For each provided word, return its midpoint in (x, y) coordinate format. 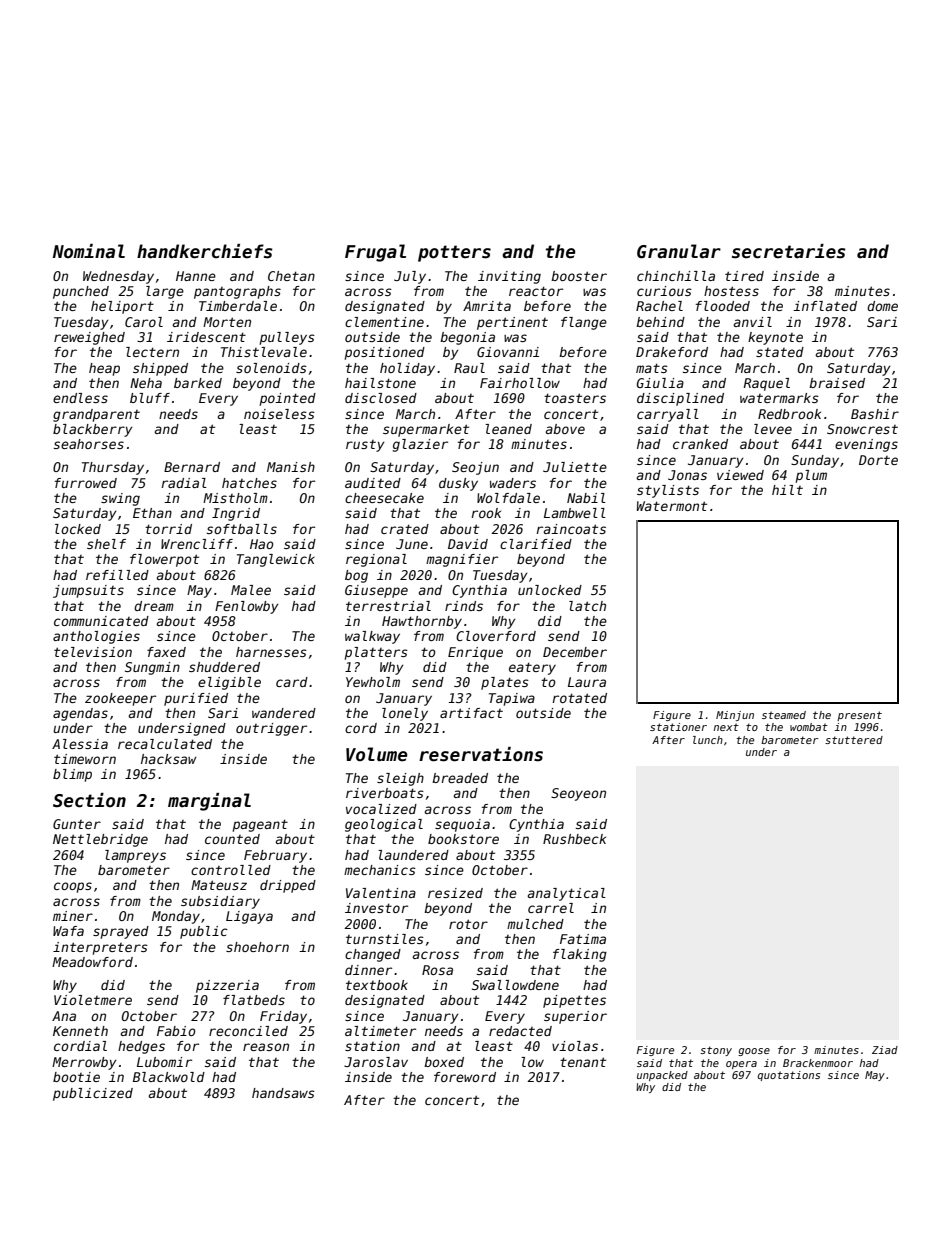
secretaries (789, 251)
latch (587, 606)
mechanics (380, 870)
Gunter (77, 824)
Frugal (375, 253)
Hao (262, 544)
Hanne (196, 276)
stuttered (854, 740)
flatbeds (254, 1000)
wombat (809, 727)
